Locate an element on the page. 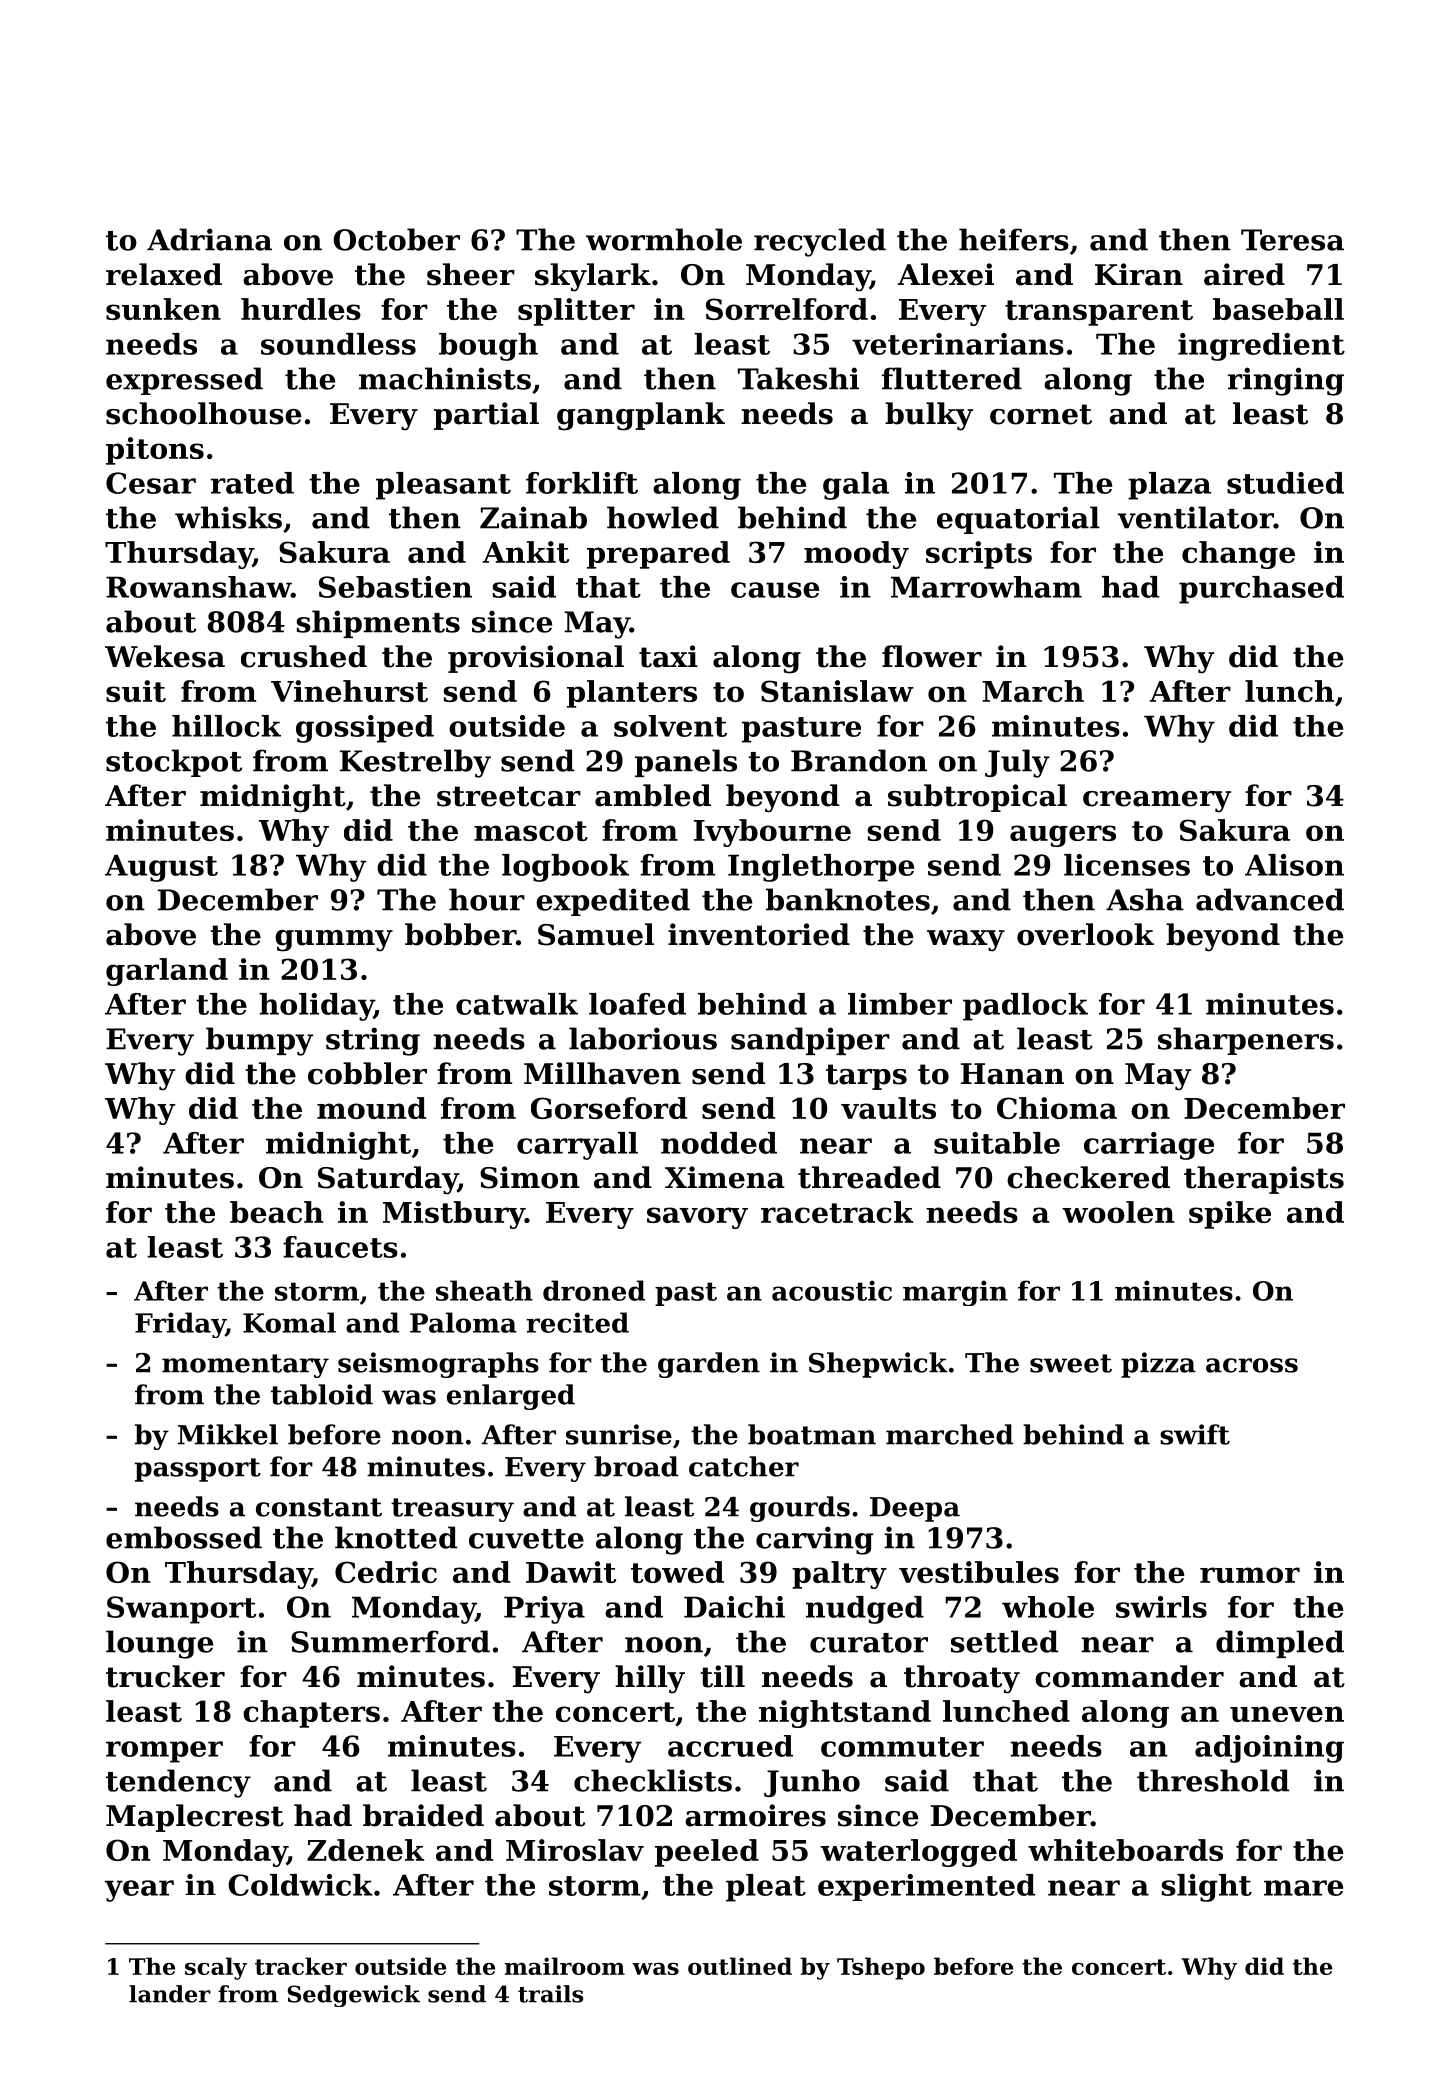  flower is located at coordinates (932, 656).
